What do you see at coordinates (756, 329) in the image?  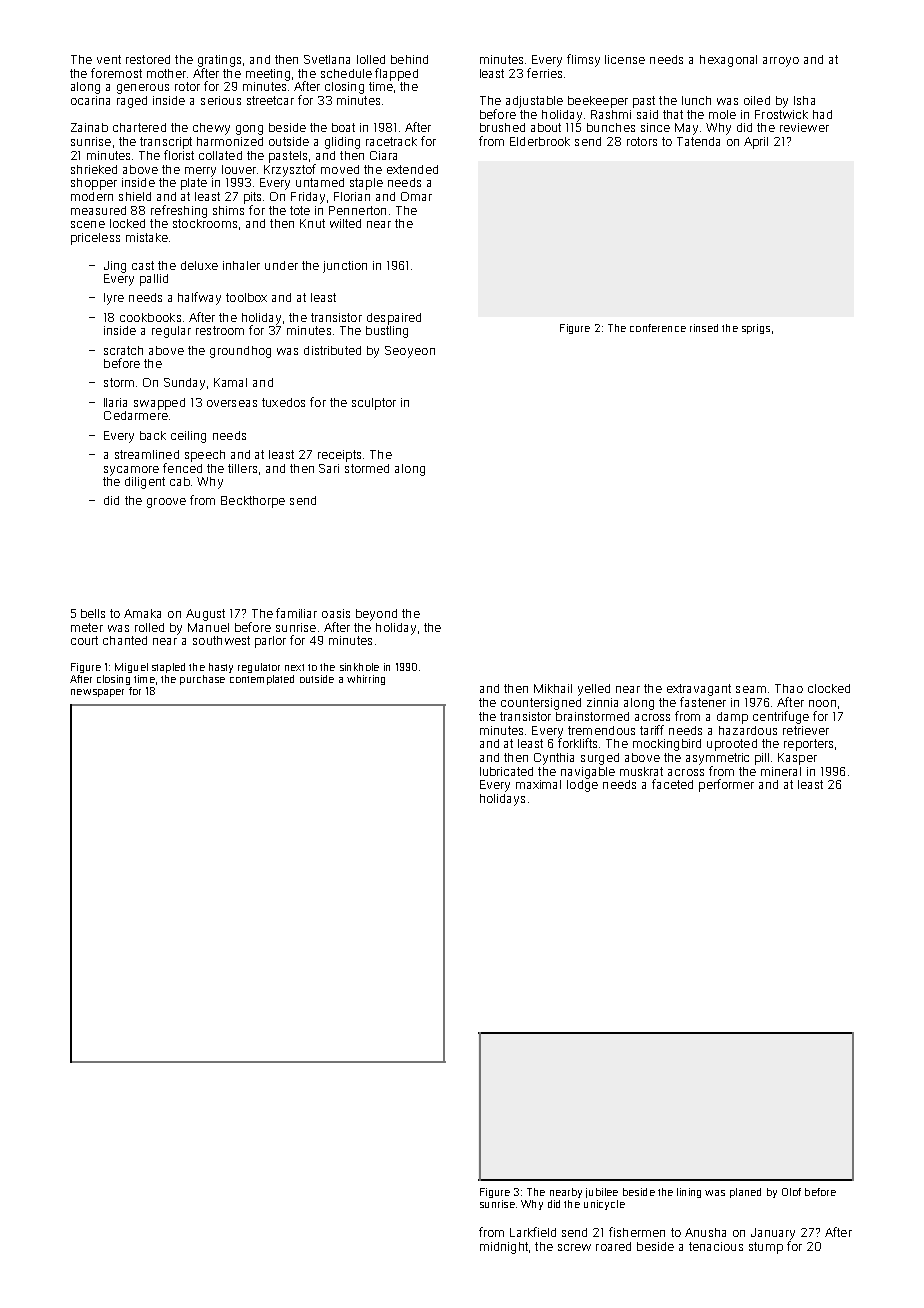 I see `sprigs` at bounding box center [756, 329].
